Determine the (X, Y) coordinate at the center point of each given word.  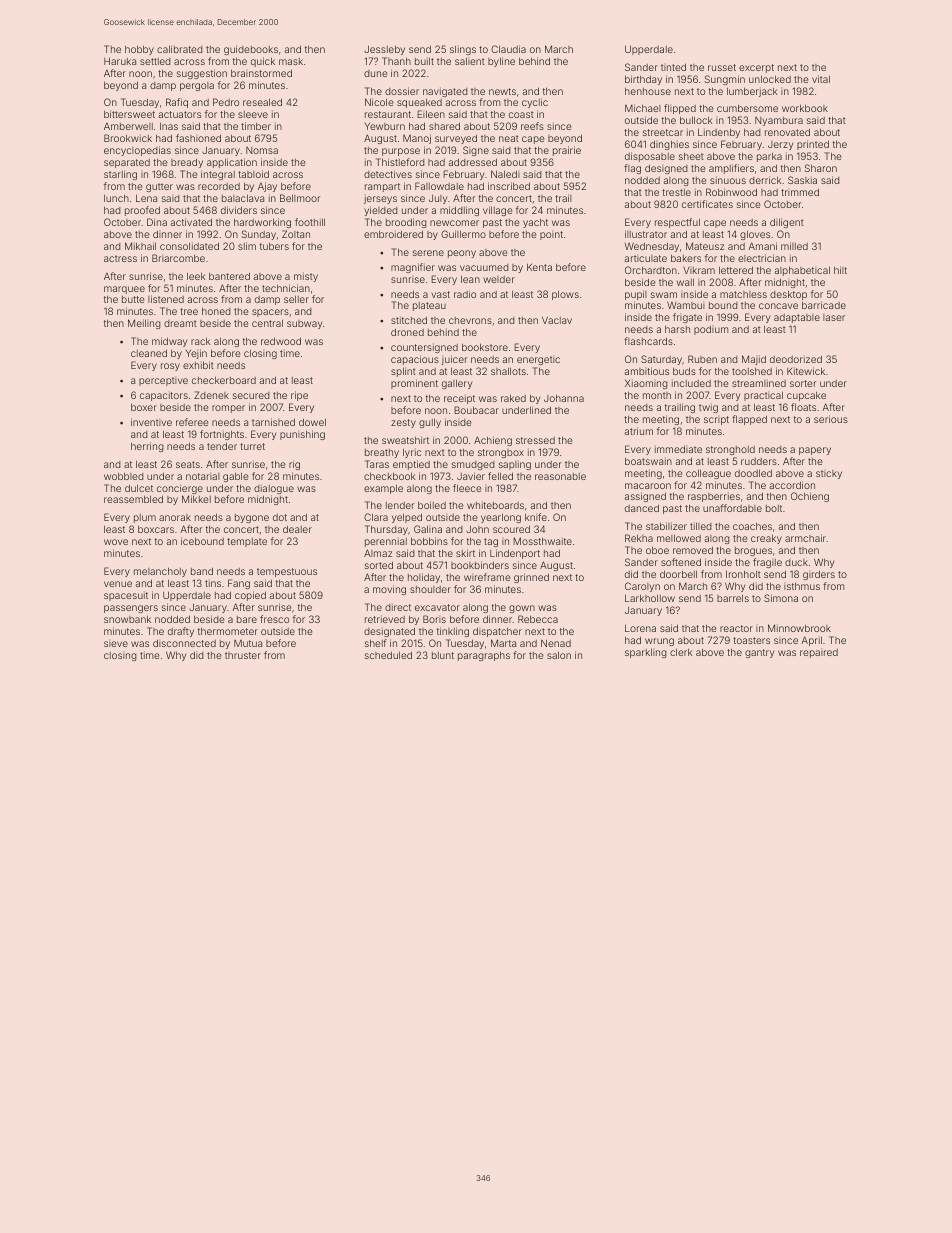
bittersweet (129, 114)
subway (304, 324)
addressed (472, 162)
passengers (131, 609)
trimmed (800, 192)
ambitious (646, 371)
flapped (749, 420)
